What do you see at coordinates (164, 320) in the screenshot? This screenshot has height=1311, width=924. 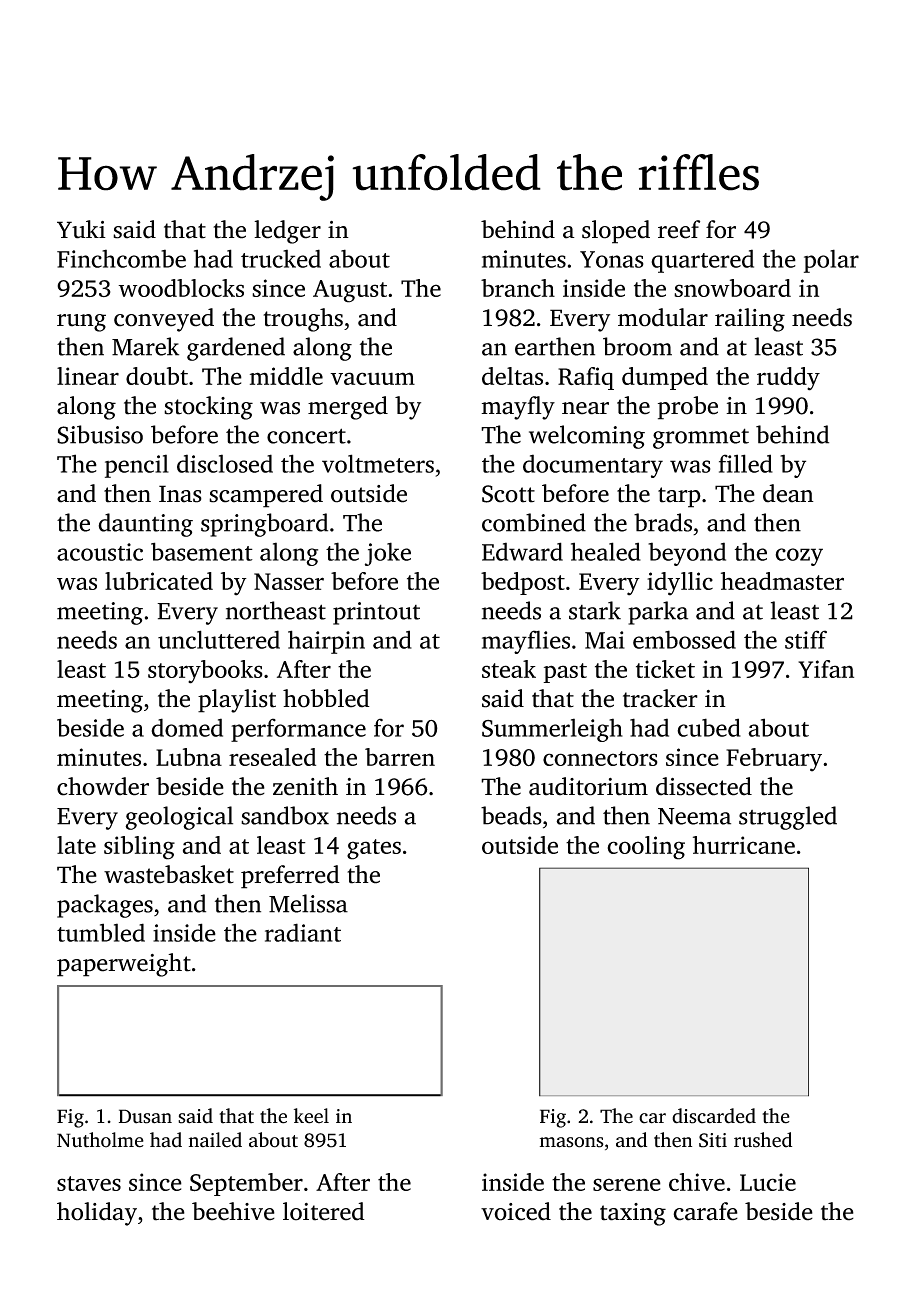 I see `conveyed` at bounding box center [164, 320].
